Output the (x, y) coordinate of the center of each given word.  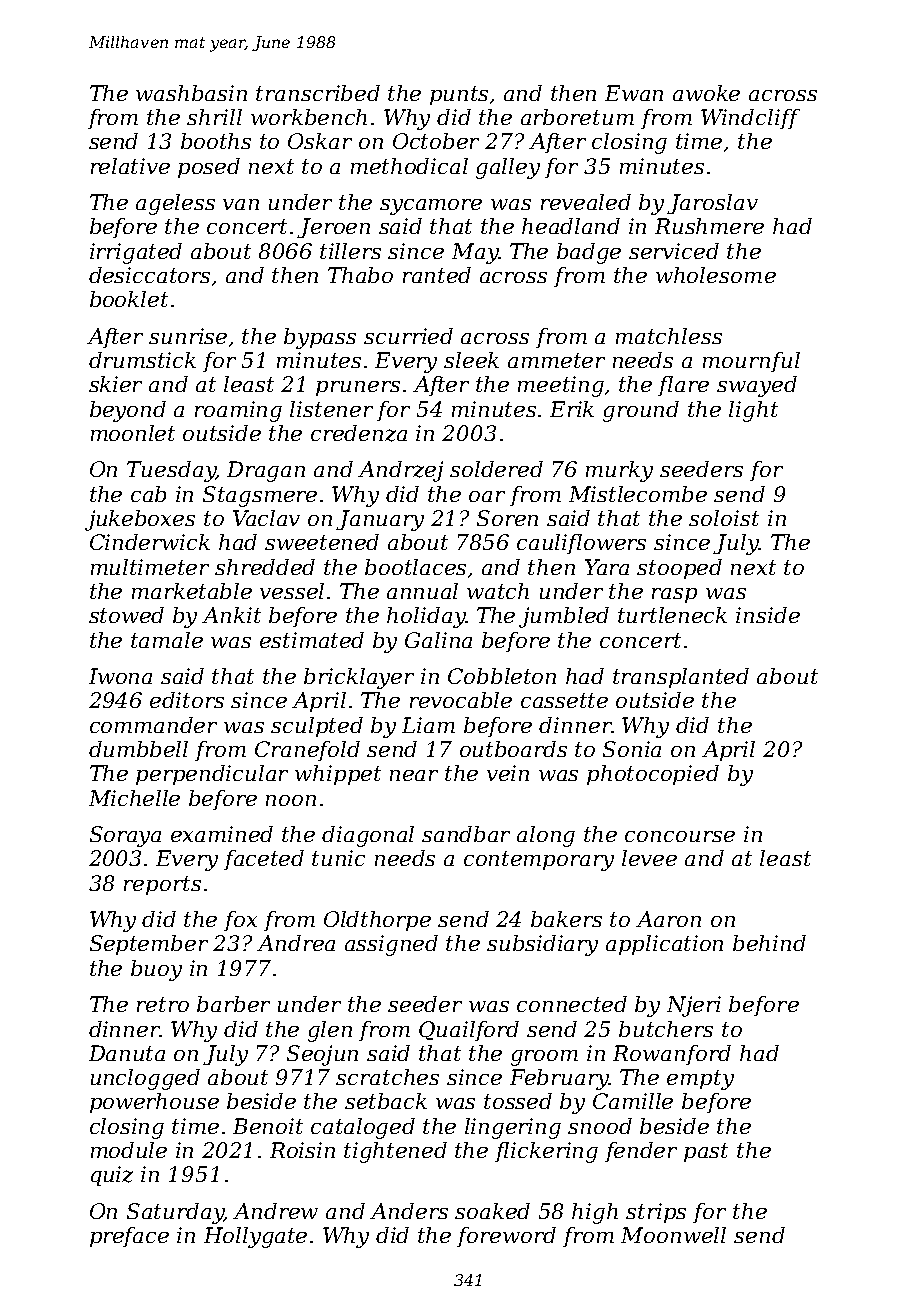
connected (572, 1004)
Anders (409, 1211)
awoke (706, 93)
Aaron (668, 919)
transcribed (318, 93)
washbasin (191, 93)
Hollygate (255, 1237)
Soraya (125, 836)
